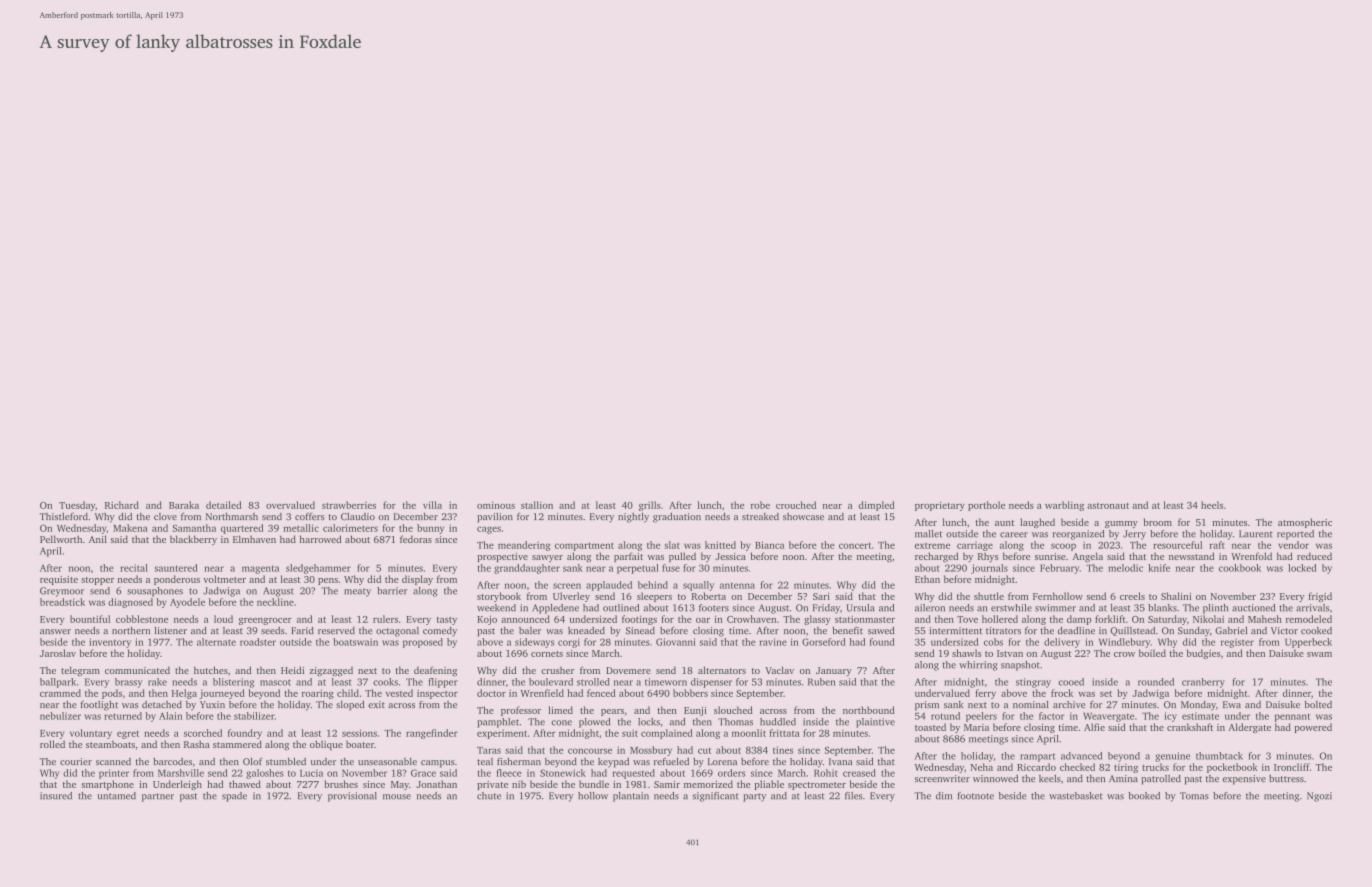 The height and width of the screenshot is (887, 1372). Describe the element at coordinates (1088, 557) in the screenshot. I see `Angela` at that location.
